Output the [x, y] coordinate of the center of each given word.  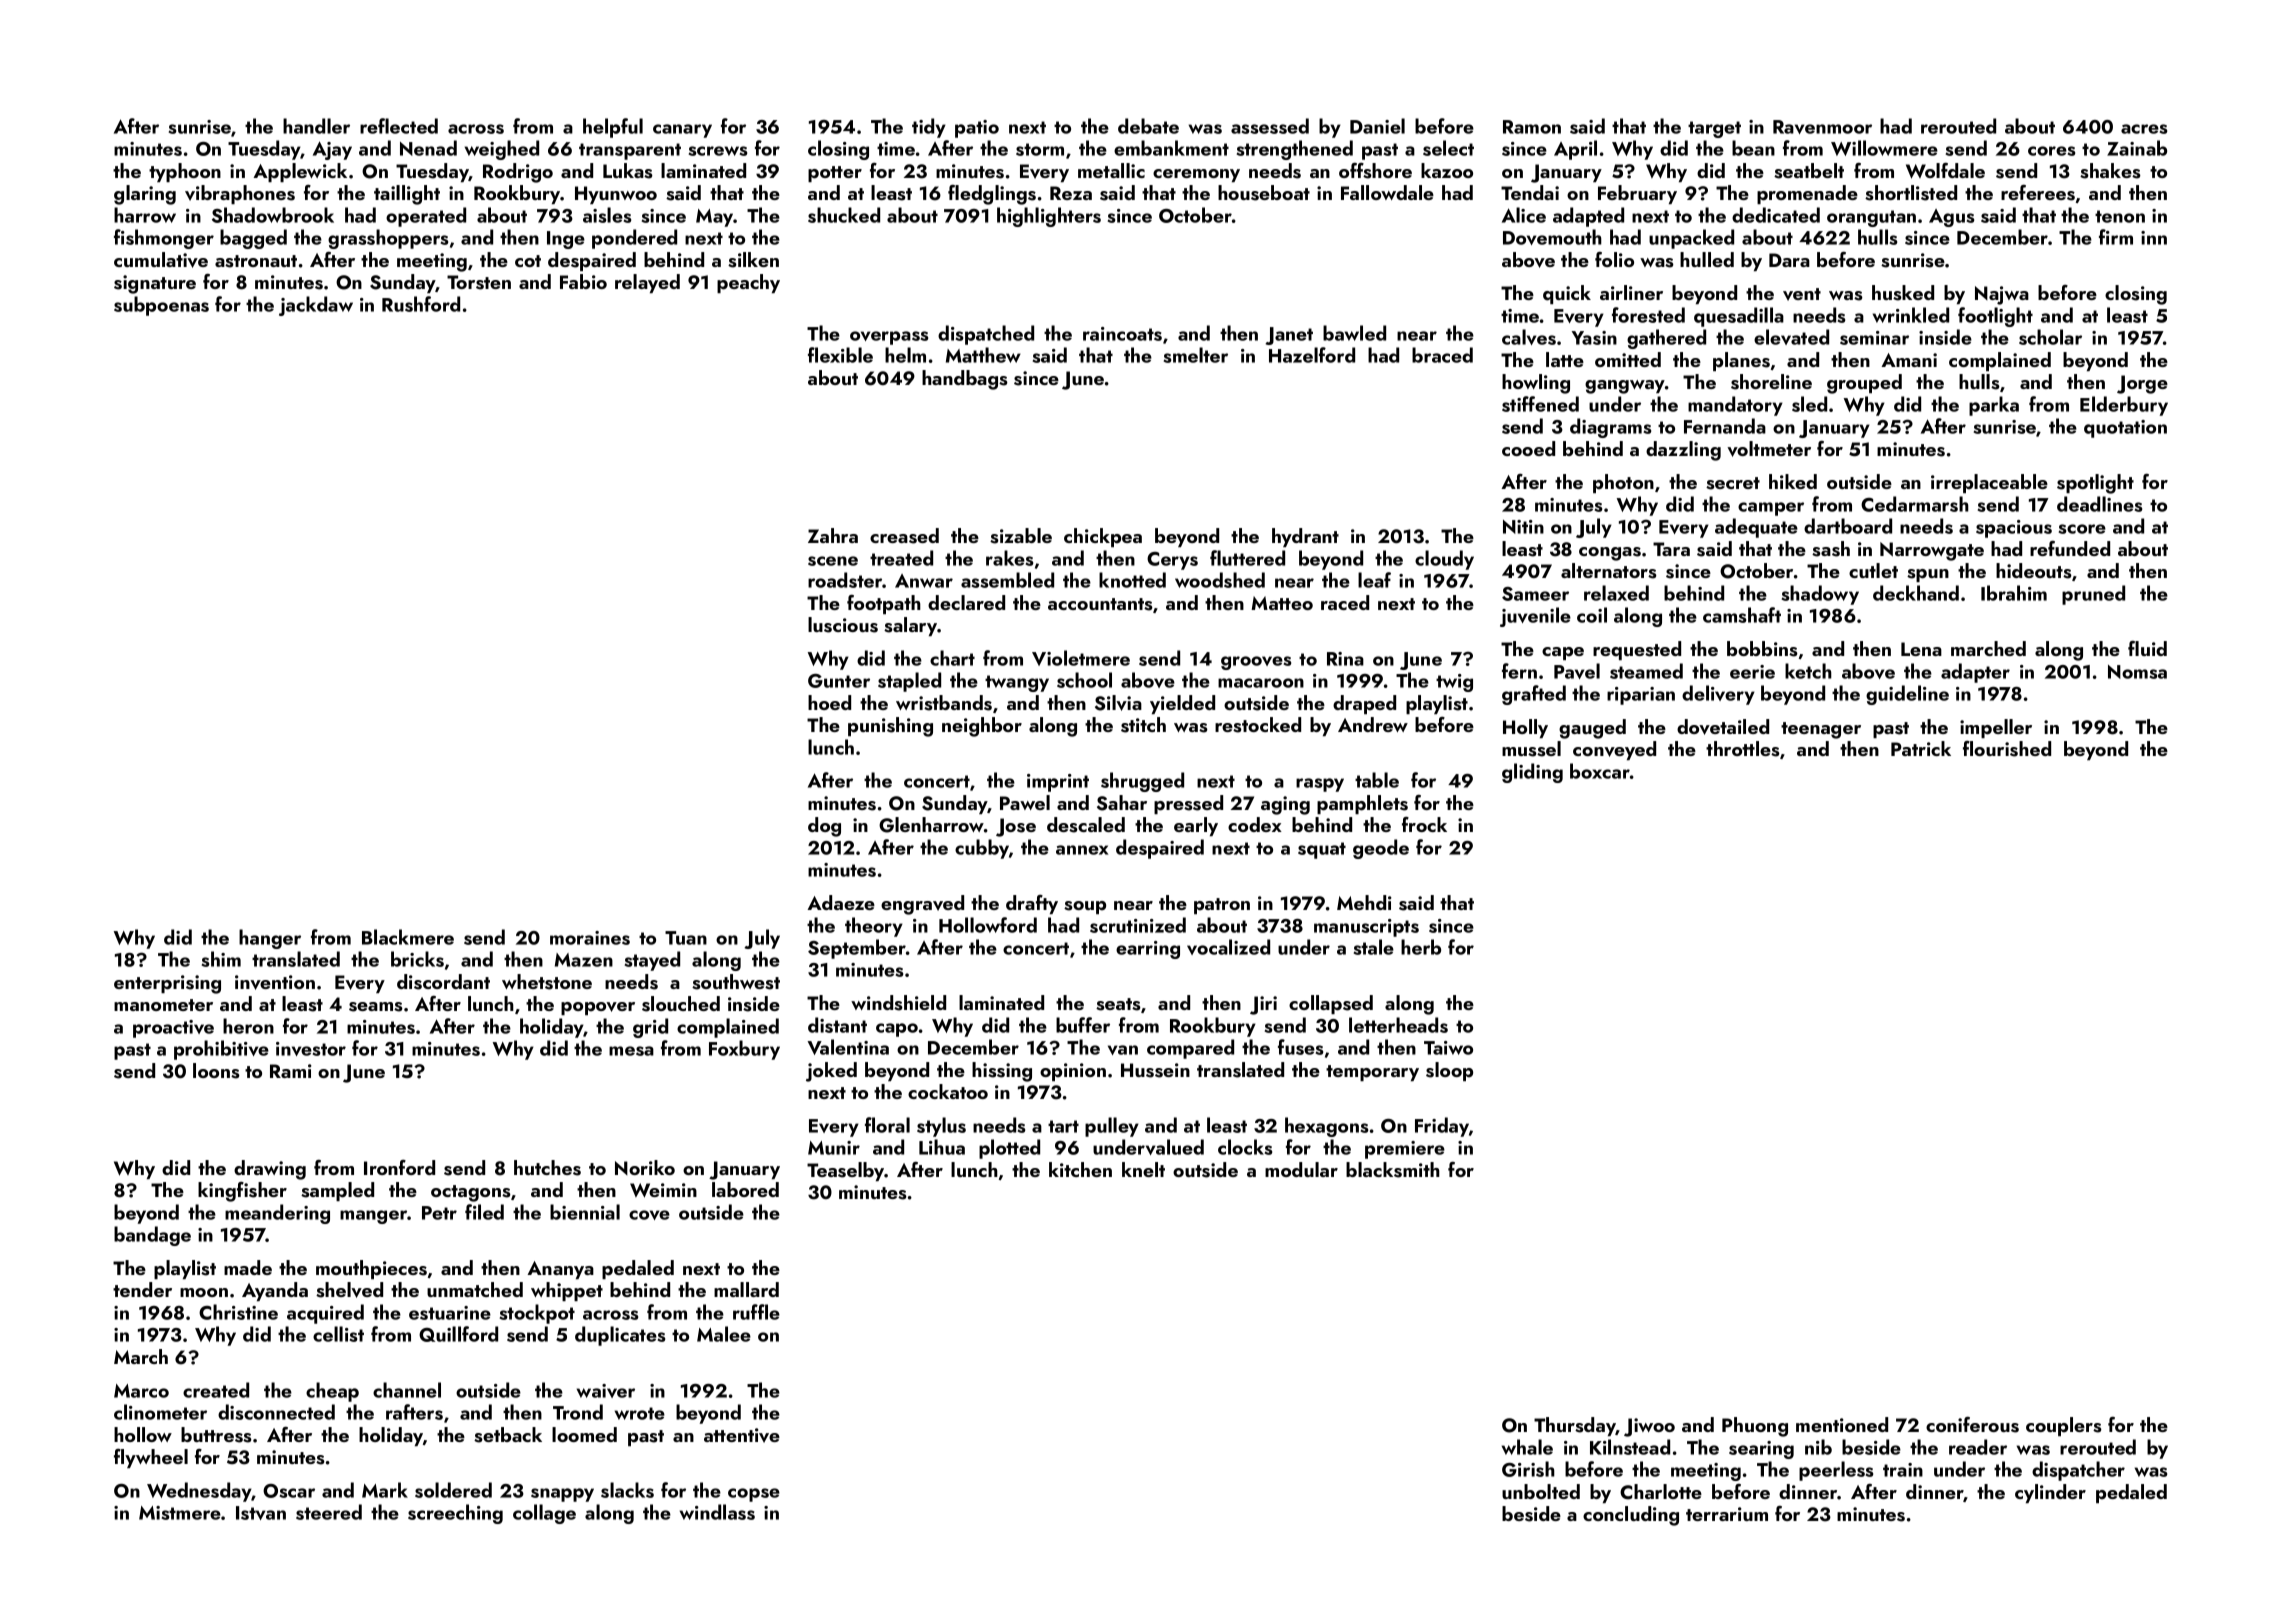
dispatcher [2078, 1471]
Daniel [1377, 126]
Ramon [1532, 127]
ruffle [756, 1312]
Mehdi [1364, 902]
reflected [399, 126]
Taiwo [1448, 1048]
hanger [270, 939]
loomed [584, 1434]
